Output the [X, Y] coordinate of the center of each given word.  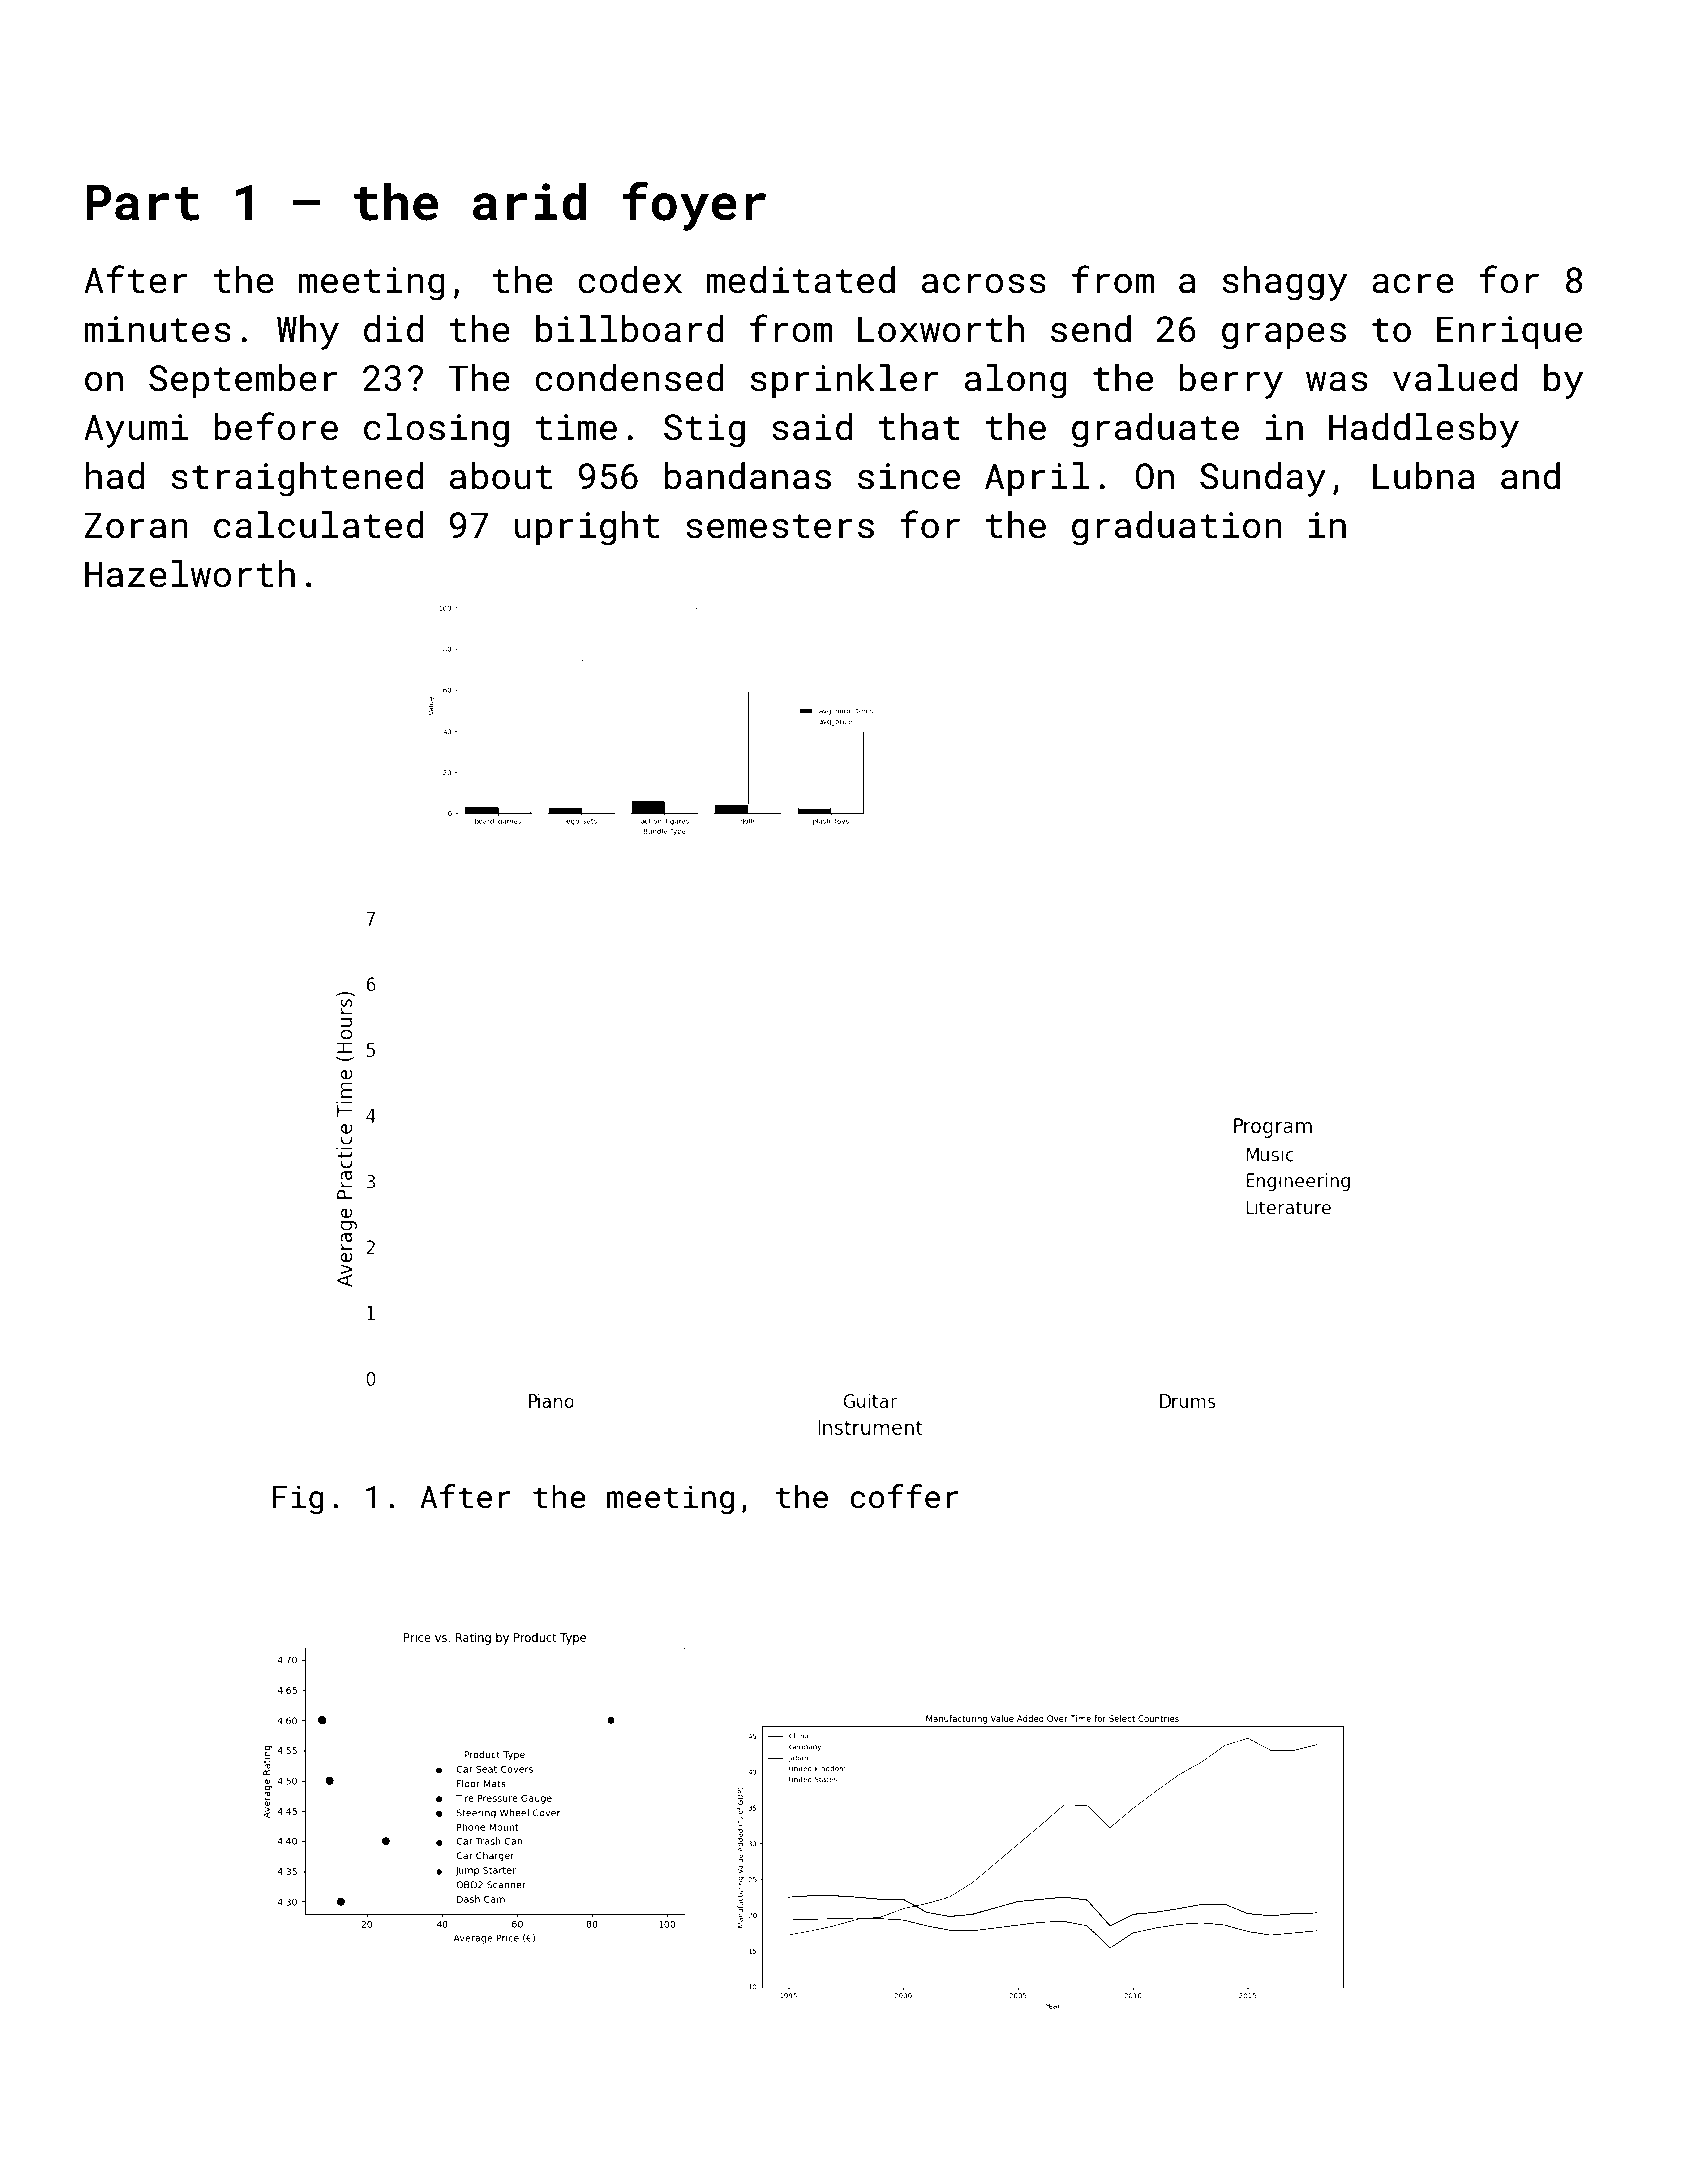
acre [1413, 284]
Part [142, 202]
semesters [780, 526]
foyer [694, 206]
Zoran [136, 525]
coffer [904, 1496]
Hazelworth [190, 574]
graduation [1177, 528]
